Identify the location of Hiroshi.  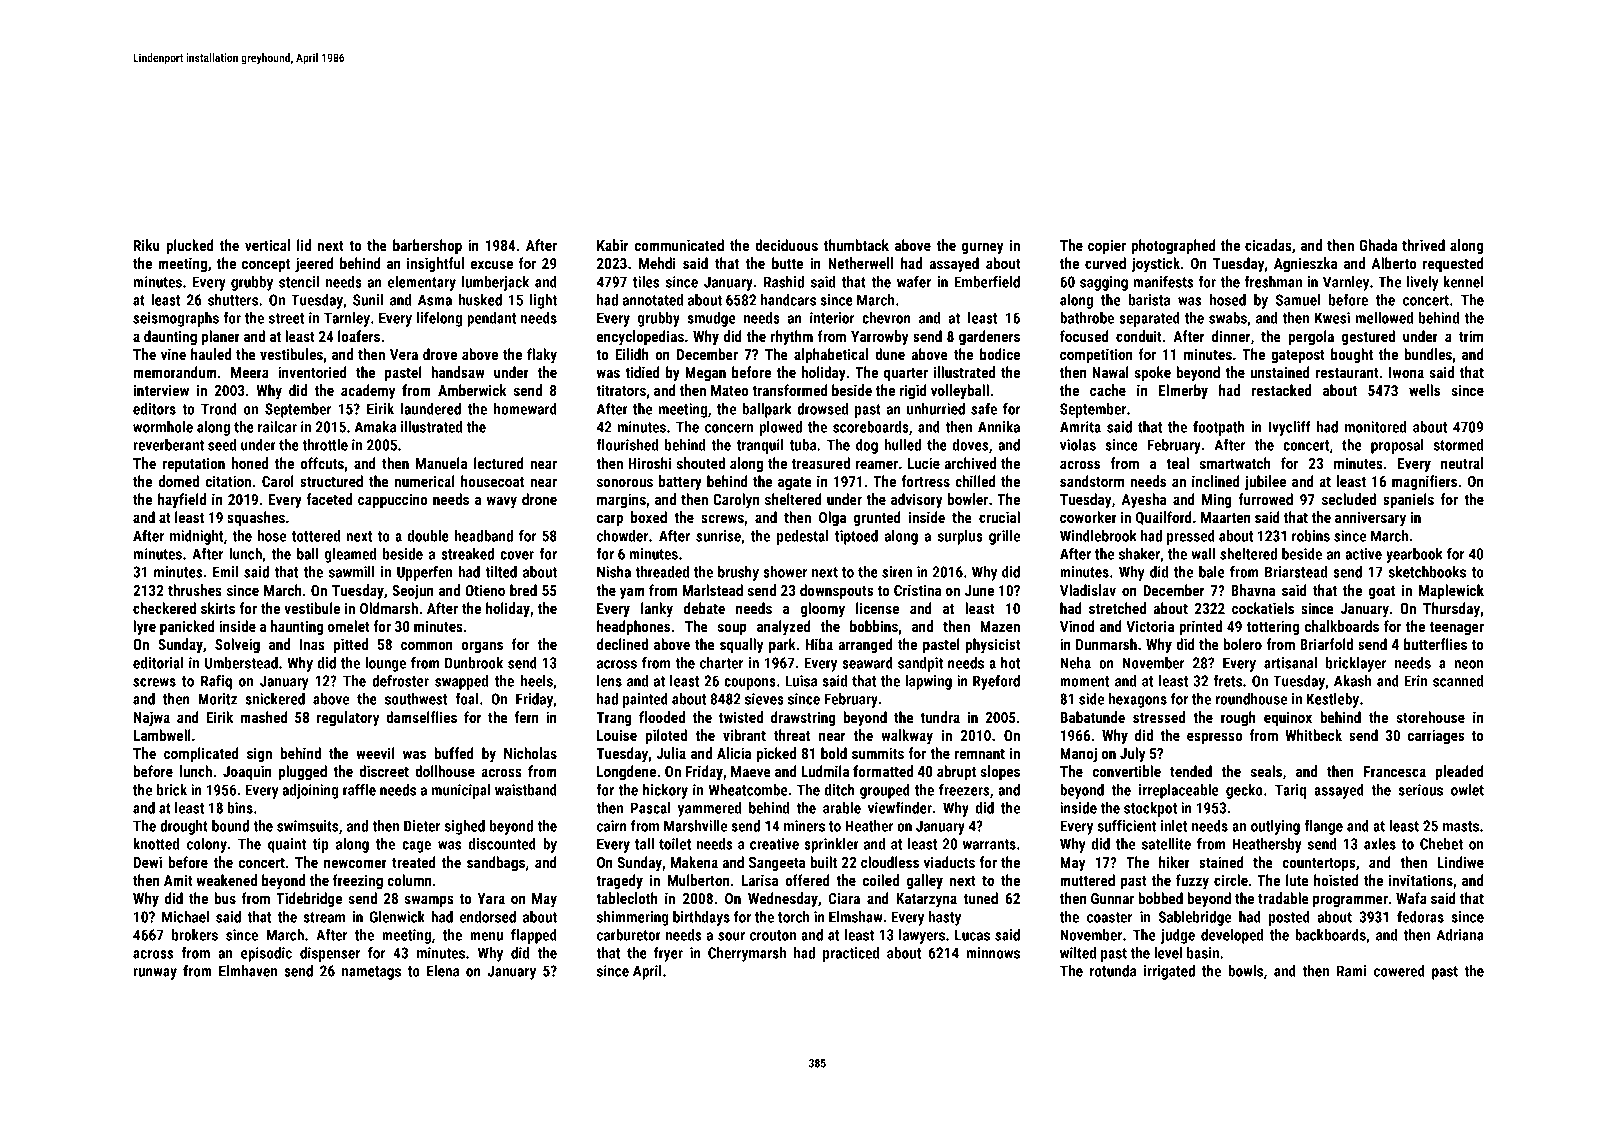
(650, 463).
